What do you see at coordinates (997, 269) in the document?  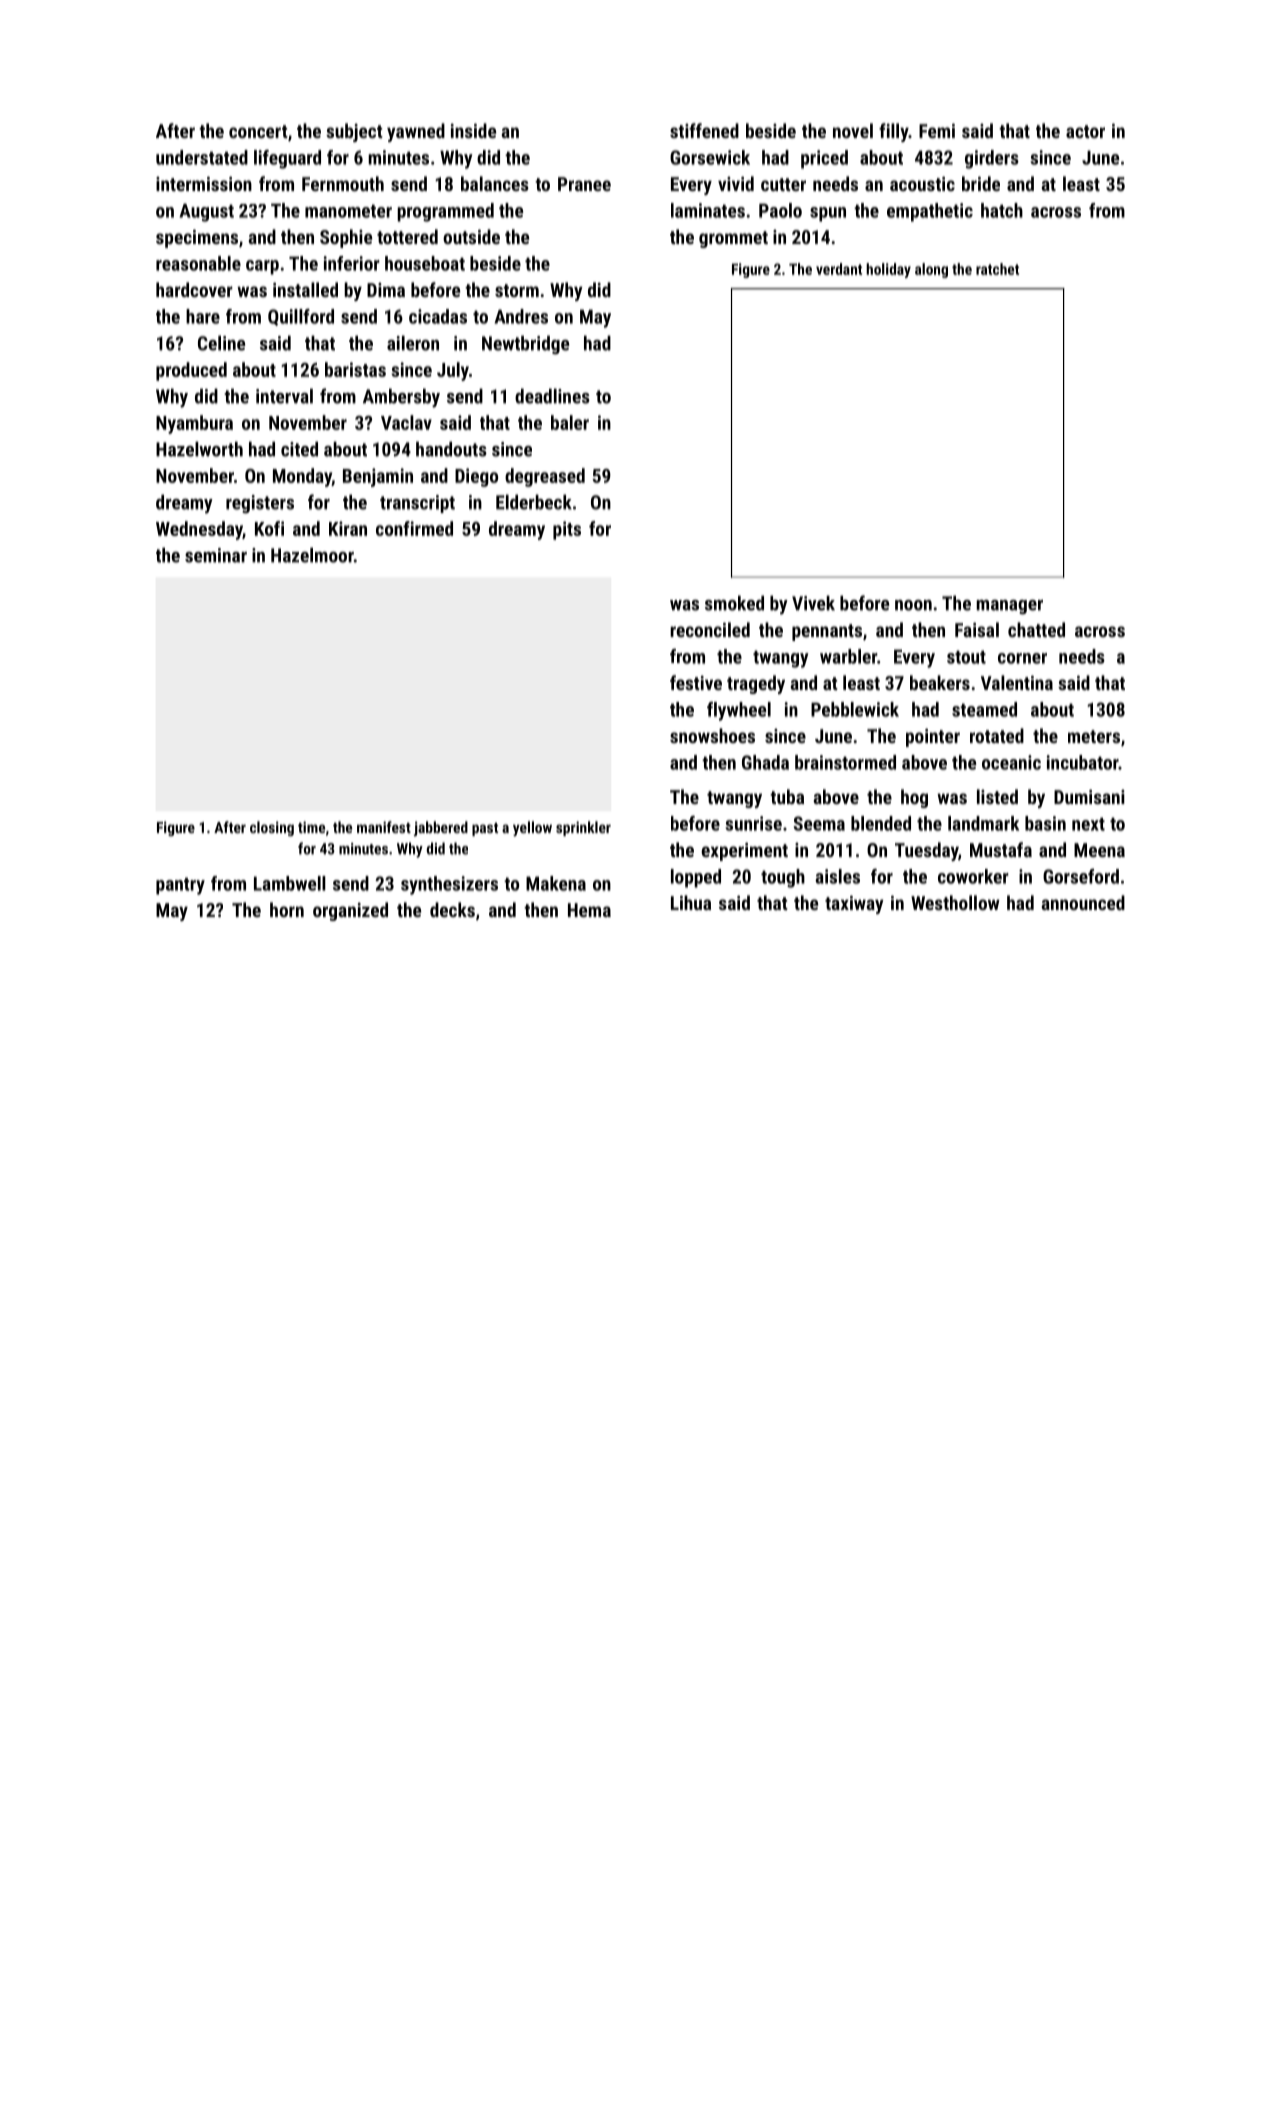 I see `ratchet` at bounding box center [997, 269].
